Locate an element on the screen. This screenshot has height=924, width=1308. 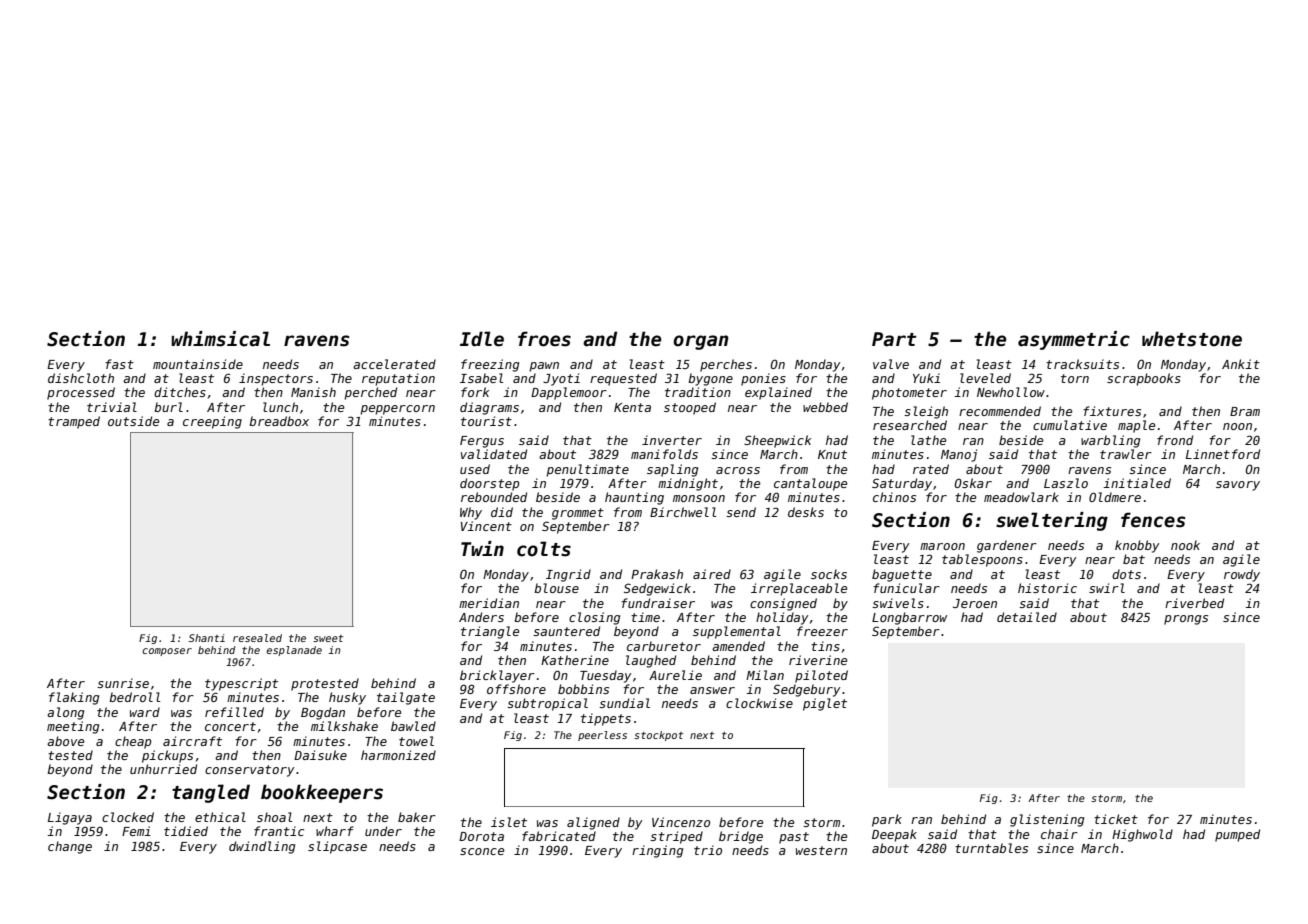
processed is located at coordinates (81, 393).
